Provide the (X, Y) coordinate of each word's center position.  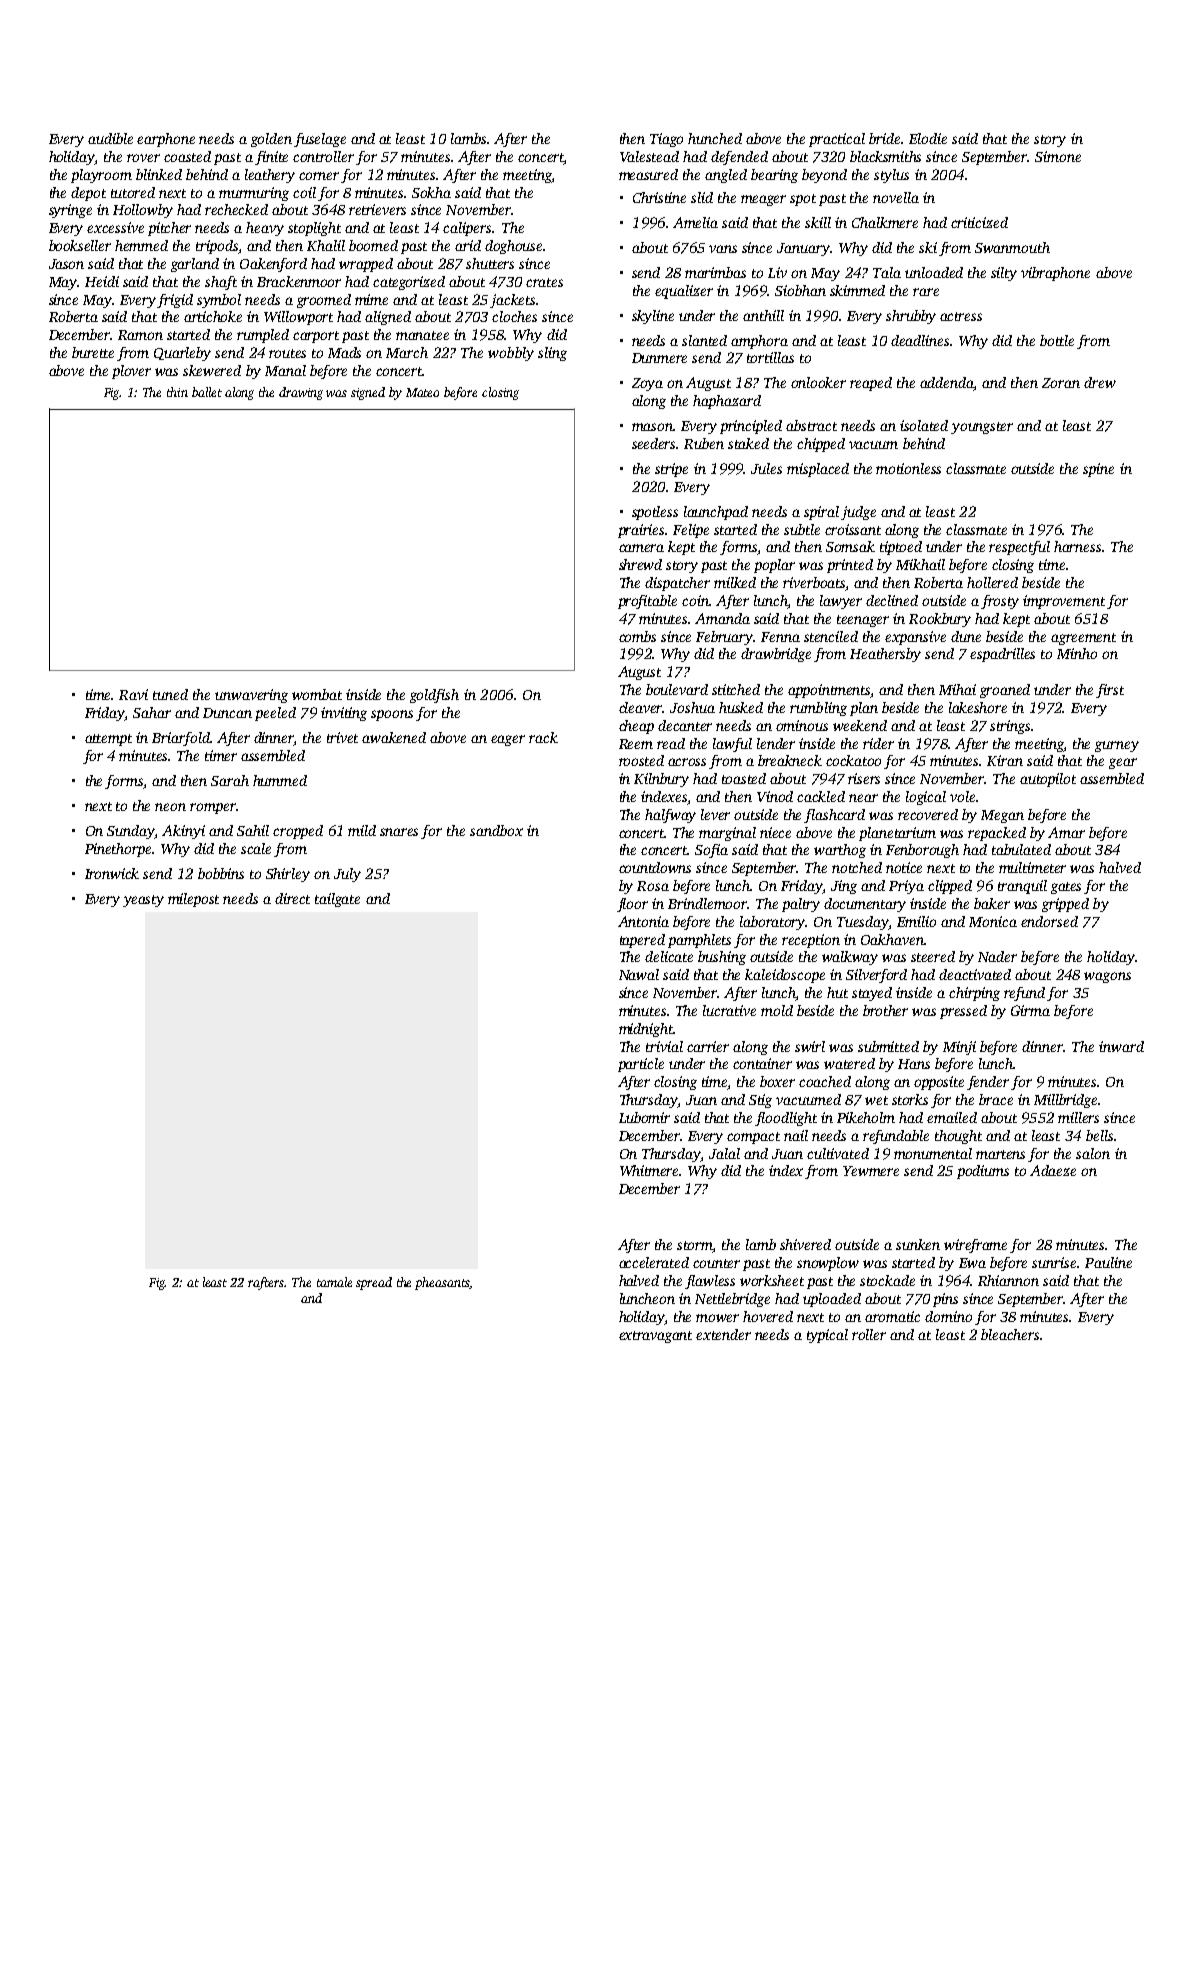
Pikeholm (866, 1117)
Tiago (666, 140)
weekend (860, 725)
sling (552, 354)
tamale (334, 1282)
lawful (732, 745)
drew (1100, 382)
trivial (664, 1046)
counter (716, 1263)
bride (884, 138)
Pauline (1108, 1262)
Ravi (133, 694)
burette (93, 352)
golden (271, 140)
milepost (193, 900)
